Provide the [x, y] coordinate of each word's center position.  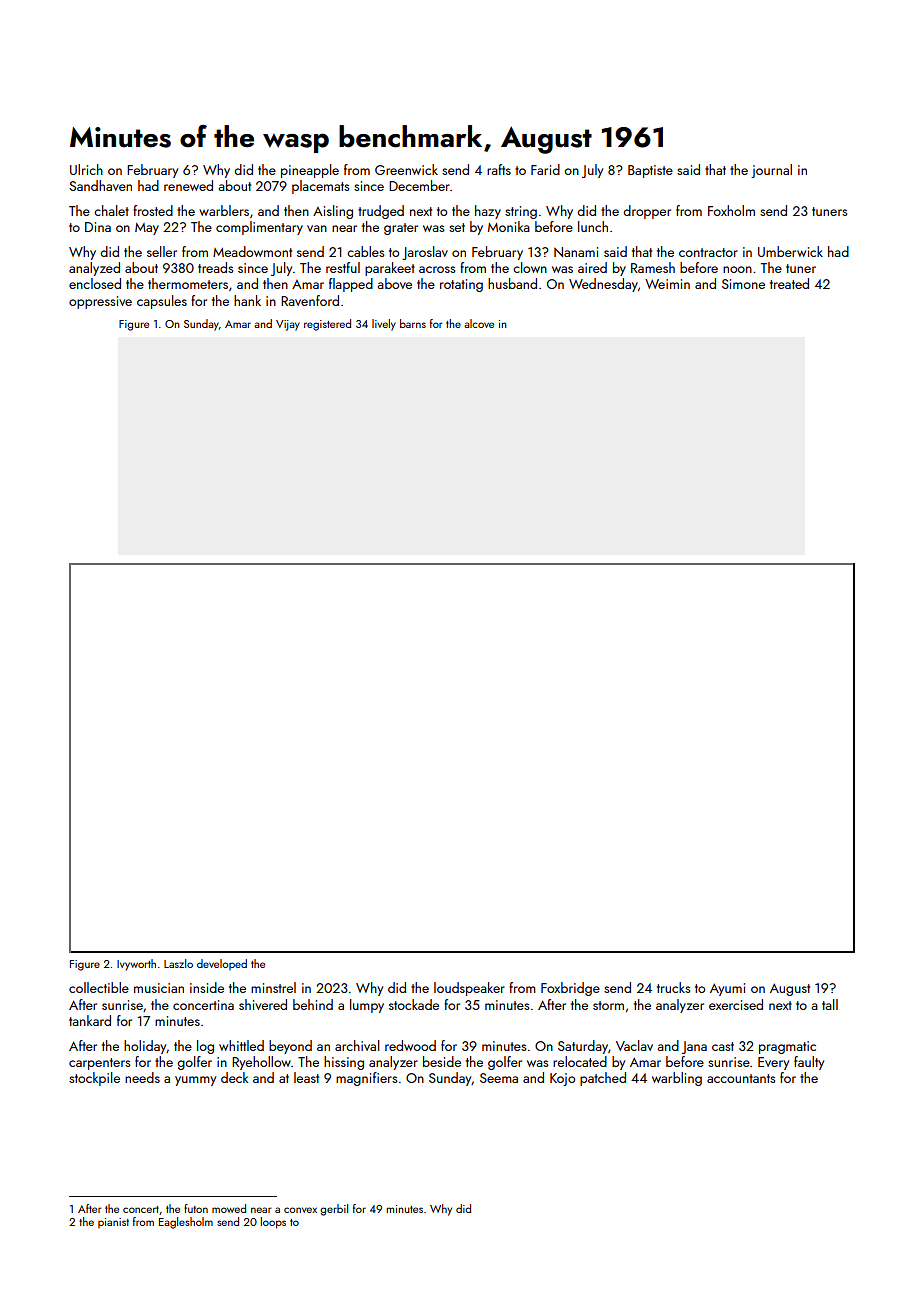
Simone [743, 284]
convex [300, 1210]
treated [789, 283]
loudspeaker [469, 989]
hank [247, 300]
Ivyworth [136, 965]
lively [384, 325]
